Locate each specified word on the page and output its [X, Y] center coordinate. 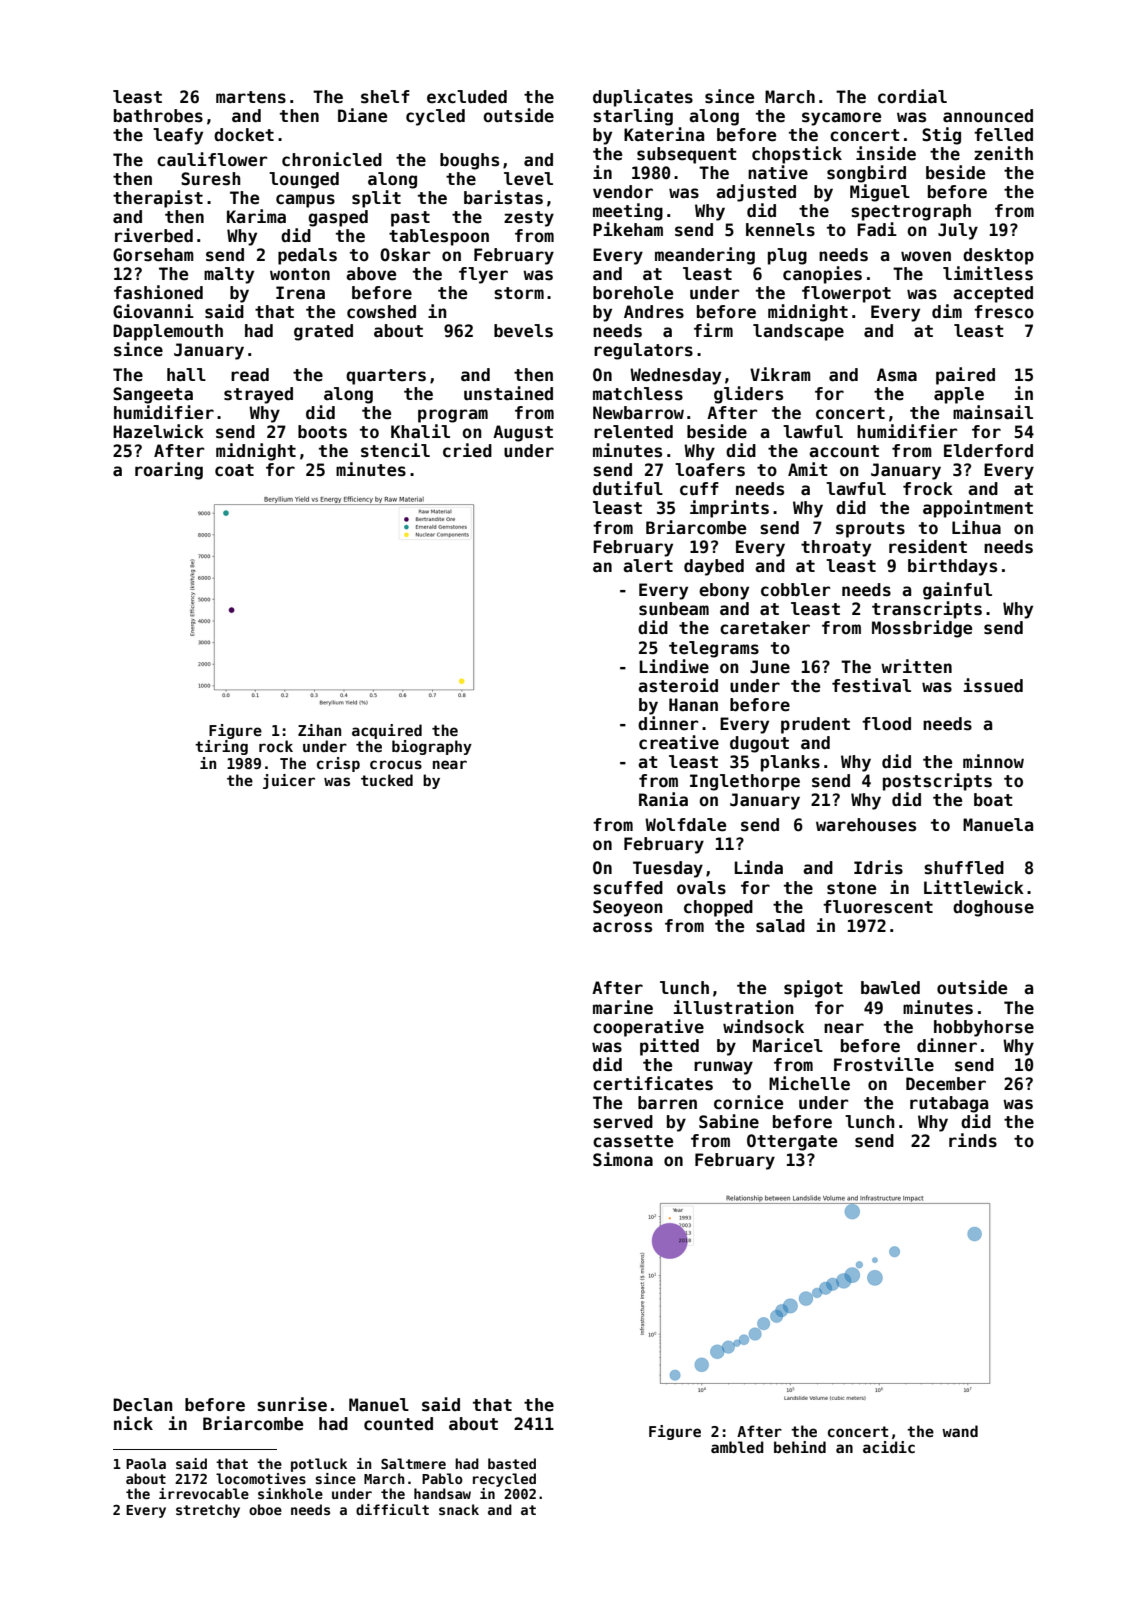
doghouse [993, 908]
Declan [142, 1405]
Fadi [877, 229]
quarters [386, 377]
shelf [385, 97]
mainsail [993, 412]
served [623, 1122]
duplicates [643, 98]
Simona [623, 1159]
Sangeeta [153, 395]
